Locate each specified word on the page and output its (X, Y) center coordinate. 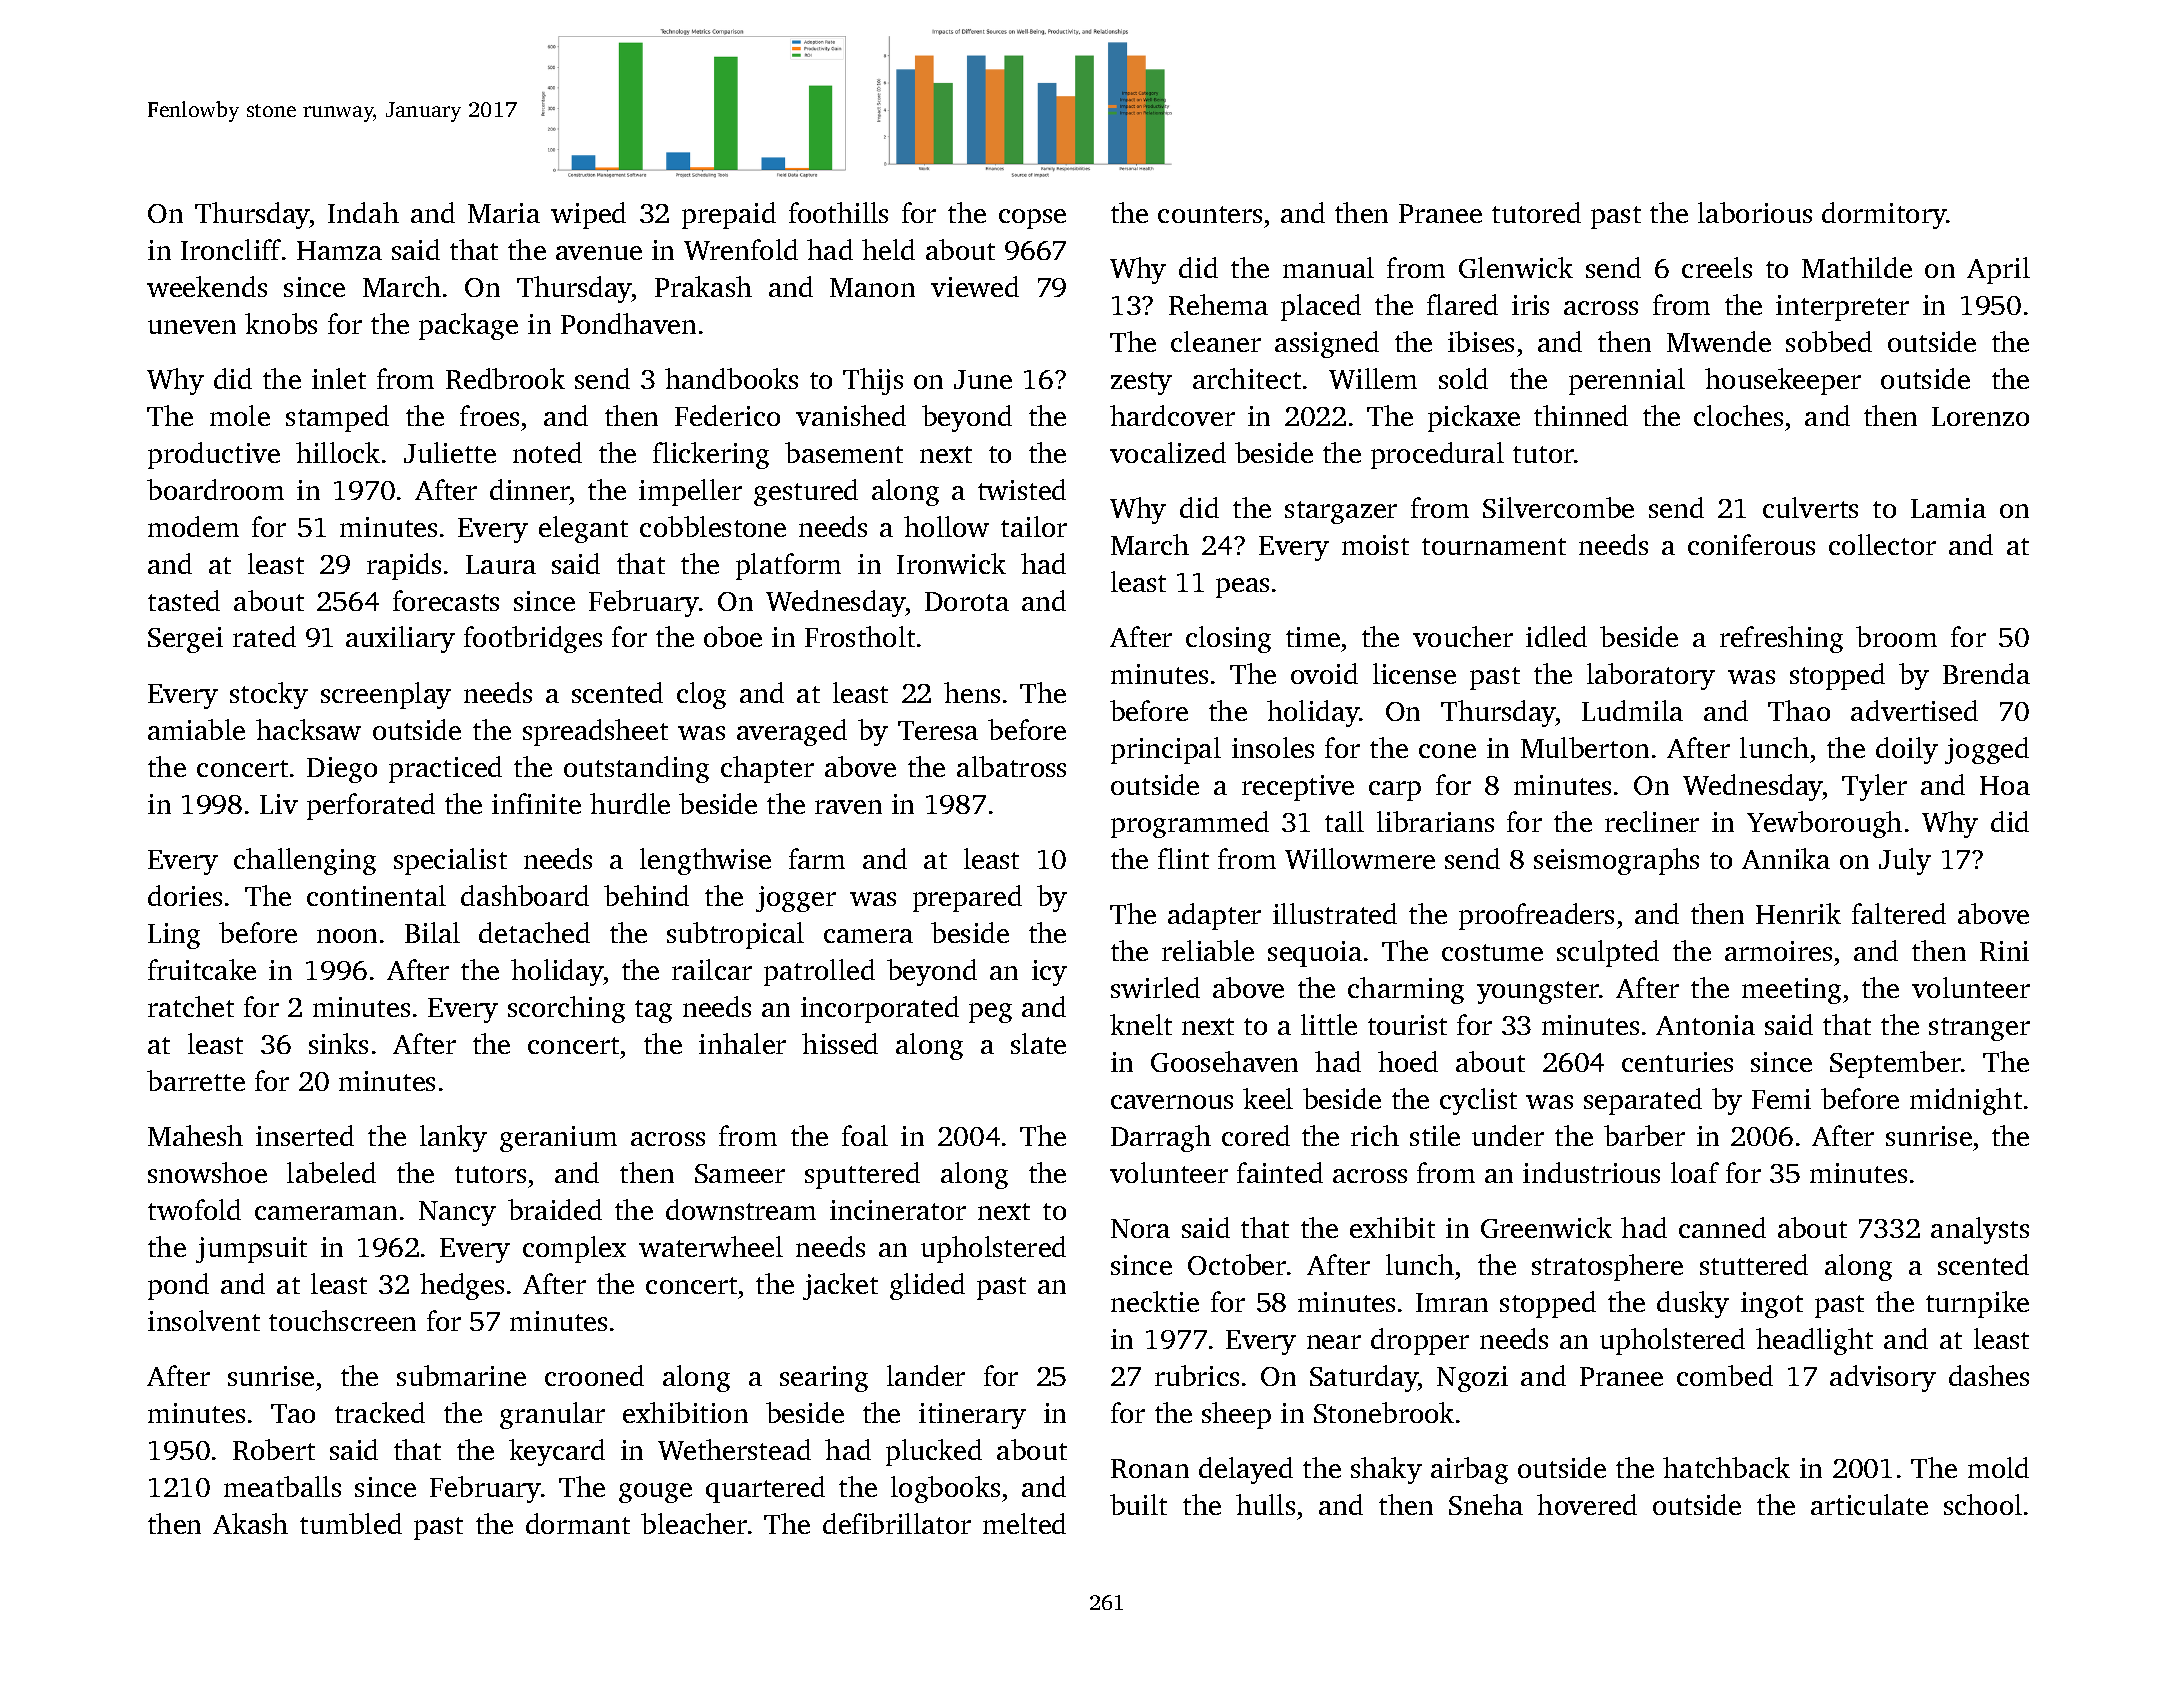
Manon (872, 287)
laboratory (1651, 676)
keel (1268, 1098)
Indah (363, 212)
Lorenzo (1980, 416)
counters (1210, 214)
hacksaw (308, 729)
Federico (727, 415)
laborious (1755, 212)
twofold (194, 1209)
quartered (765, 1489)
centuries (1677, 1062)
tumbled (351, 1523)
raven (848, 807)
